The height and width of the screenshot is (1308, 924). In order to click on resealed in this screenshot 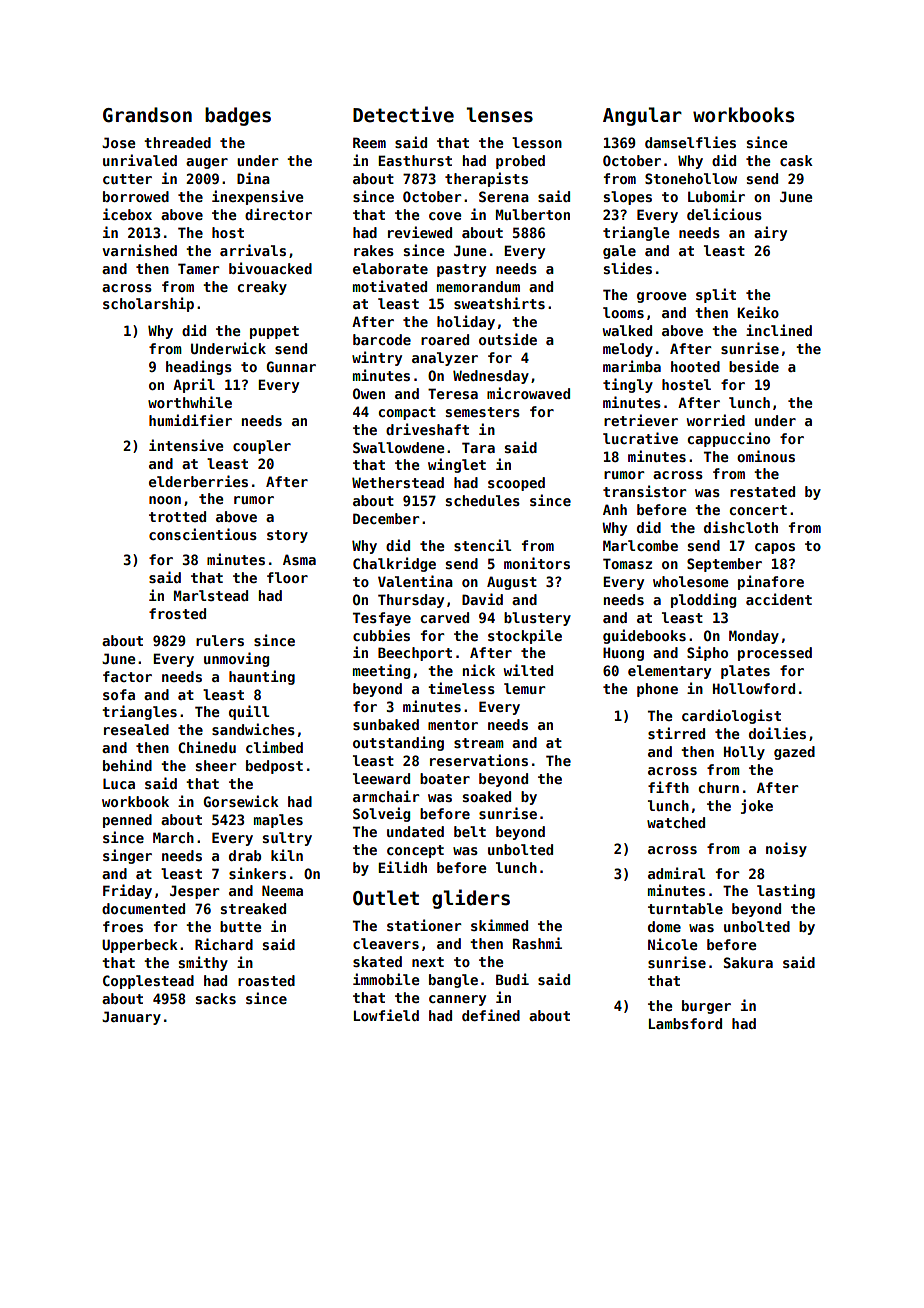, I will do `click(136, 729)`.
